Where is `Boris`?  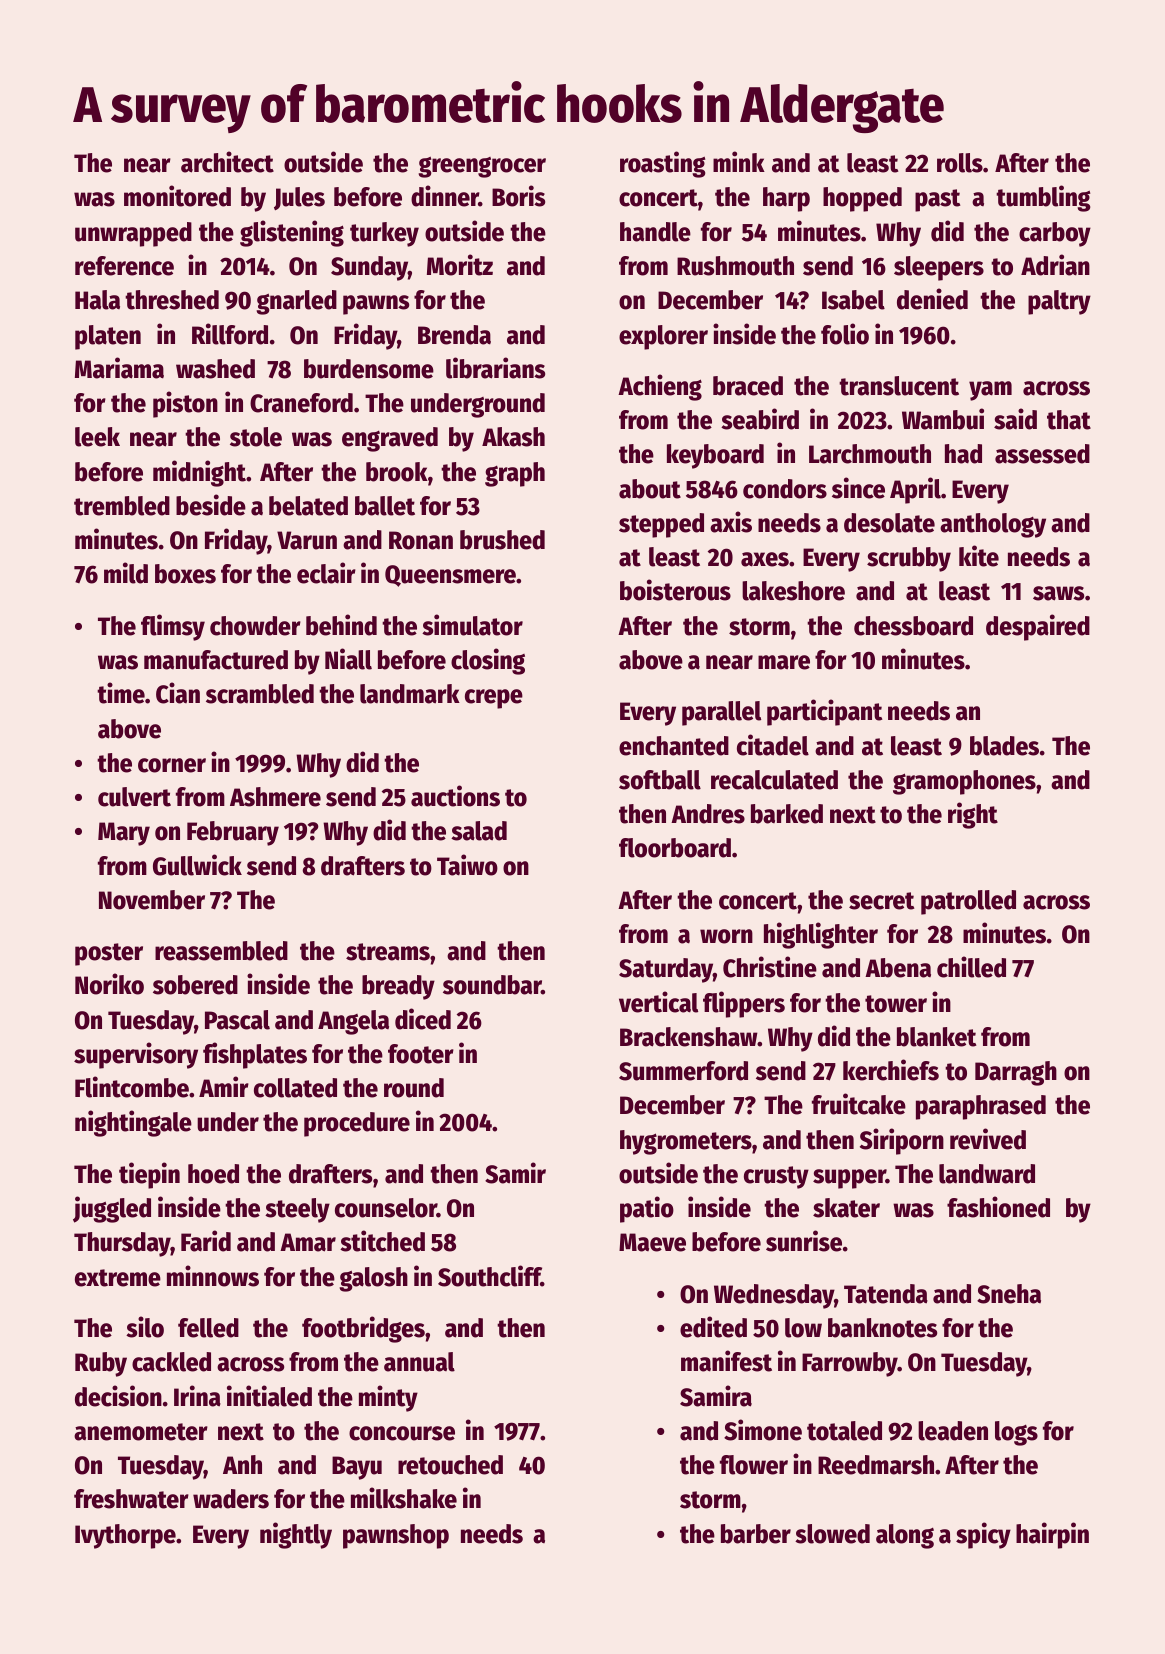 Boris is located at coordinates (518, 196).
